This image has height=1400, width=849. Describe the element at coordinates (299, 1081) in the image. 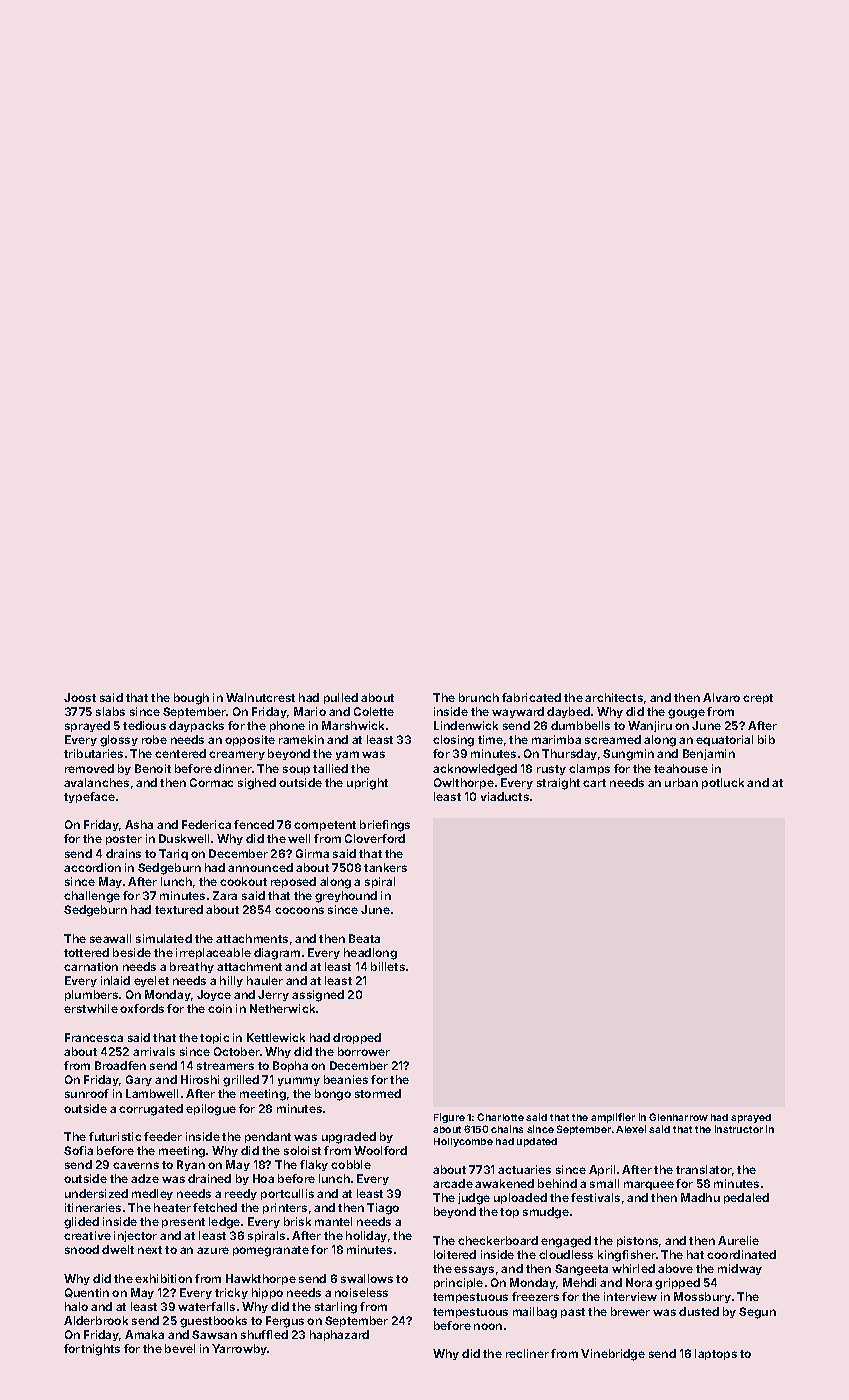

I see `yummy` at that location.
